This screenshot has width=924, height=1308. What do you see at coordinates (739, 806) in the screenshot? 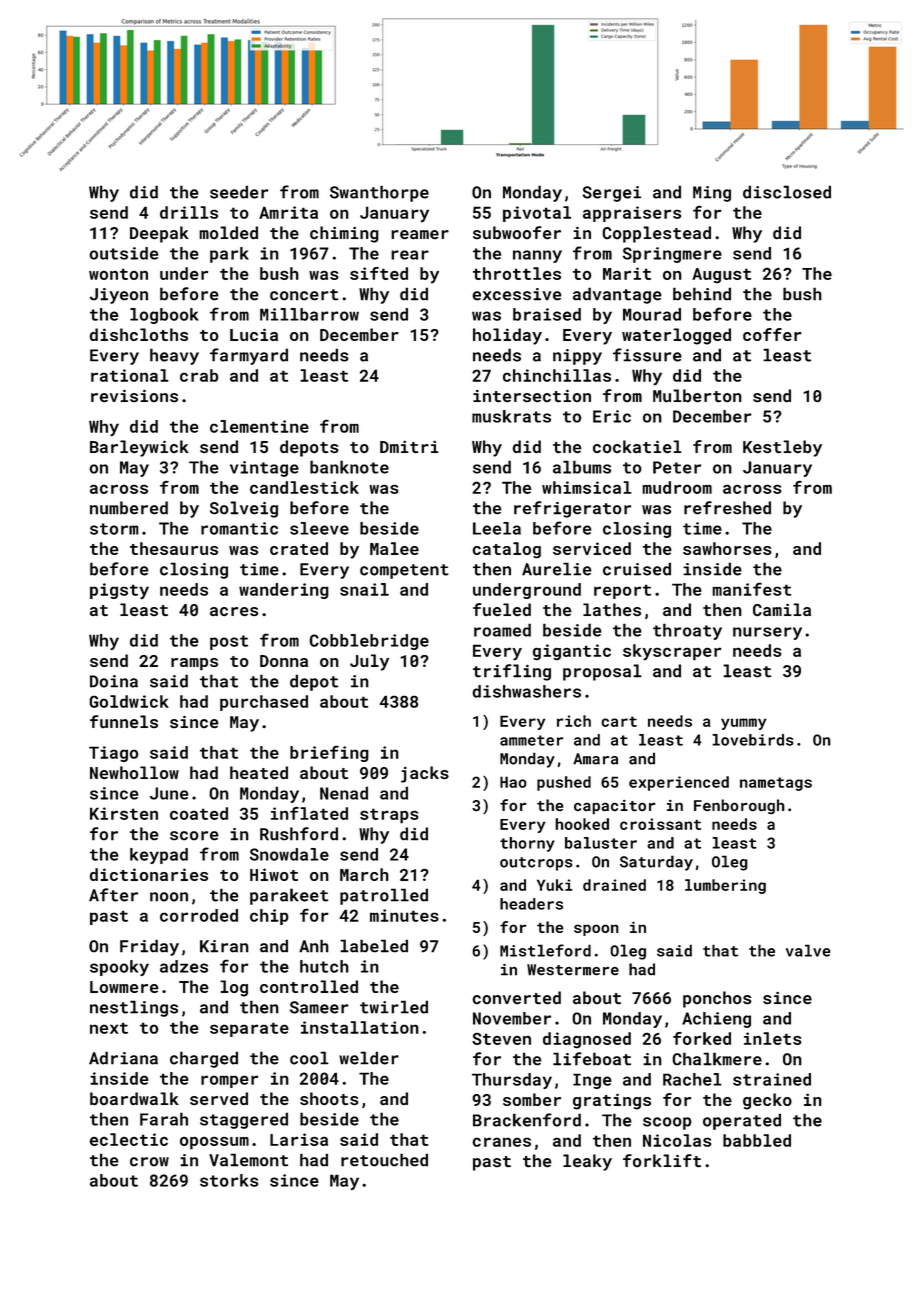
I see `Fenborough` at bounding box center [739, 806].
